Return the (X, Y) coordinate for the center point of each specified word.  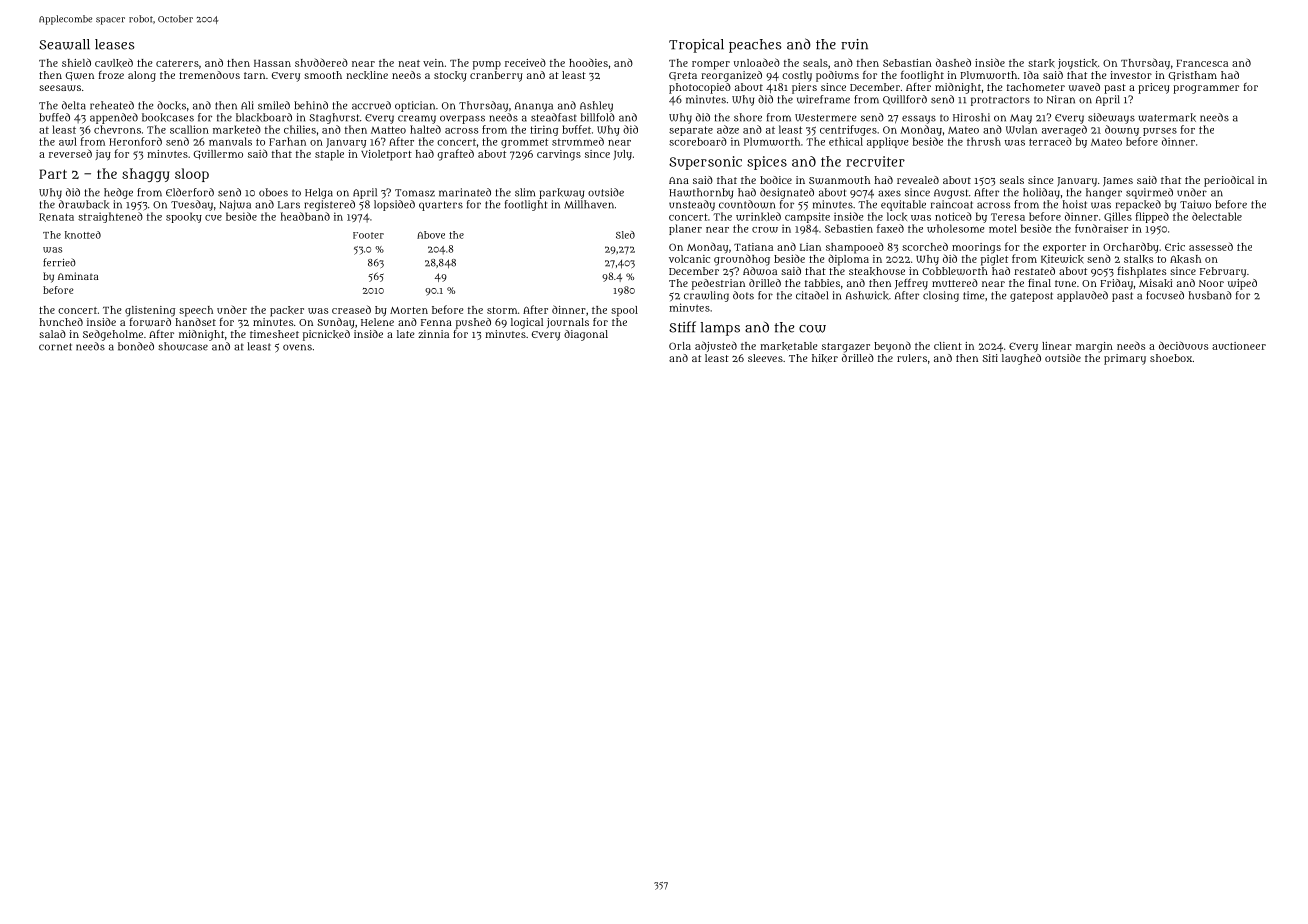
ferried (59, 262)
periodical (1229, 181)
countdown (747, 204)
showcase (183, 346)
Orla (680, 346)
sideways (1111, 118)
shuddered (321, 62)
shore (748, 117)
